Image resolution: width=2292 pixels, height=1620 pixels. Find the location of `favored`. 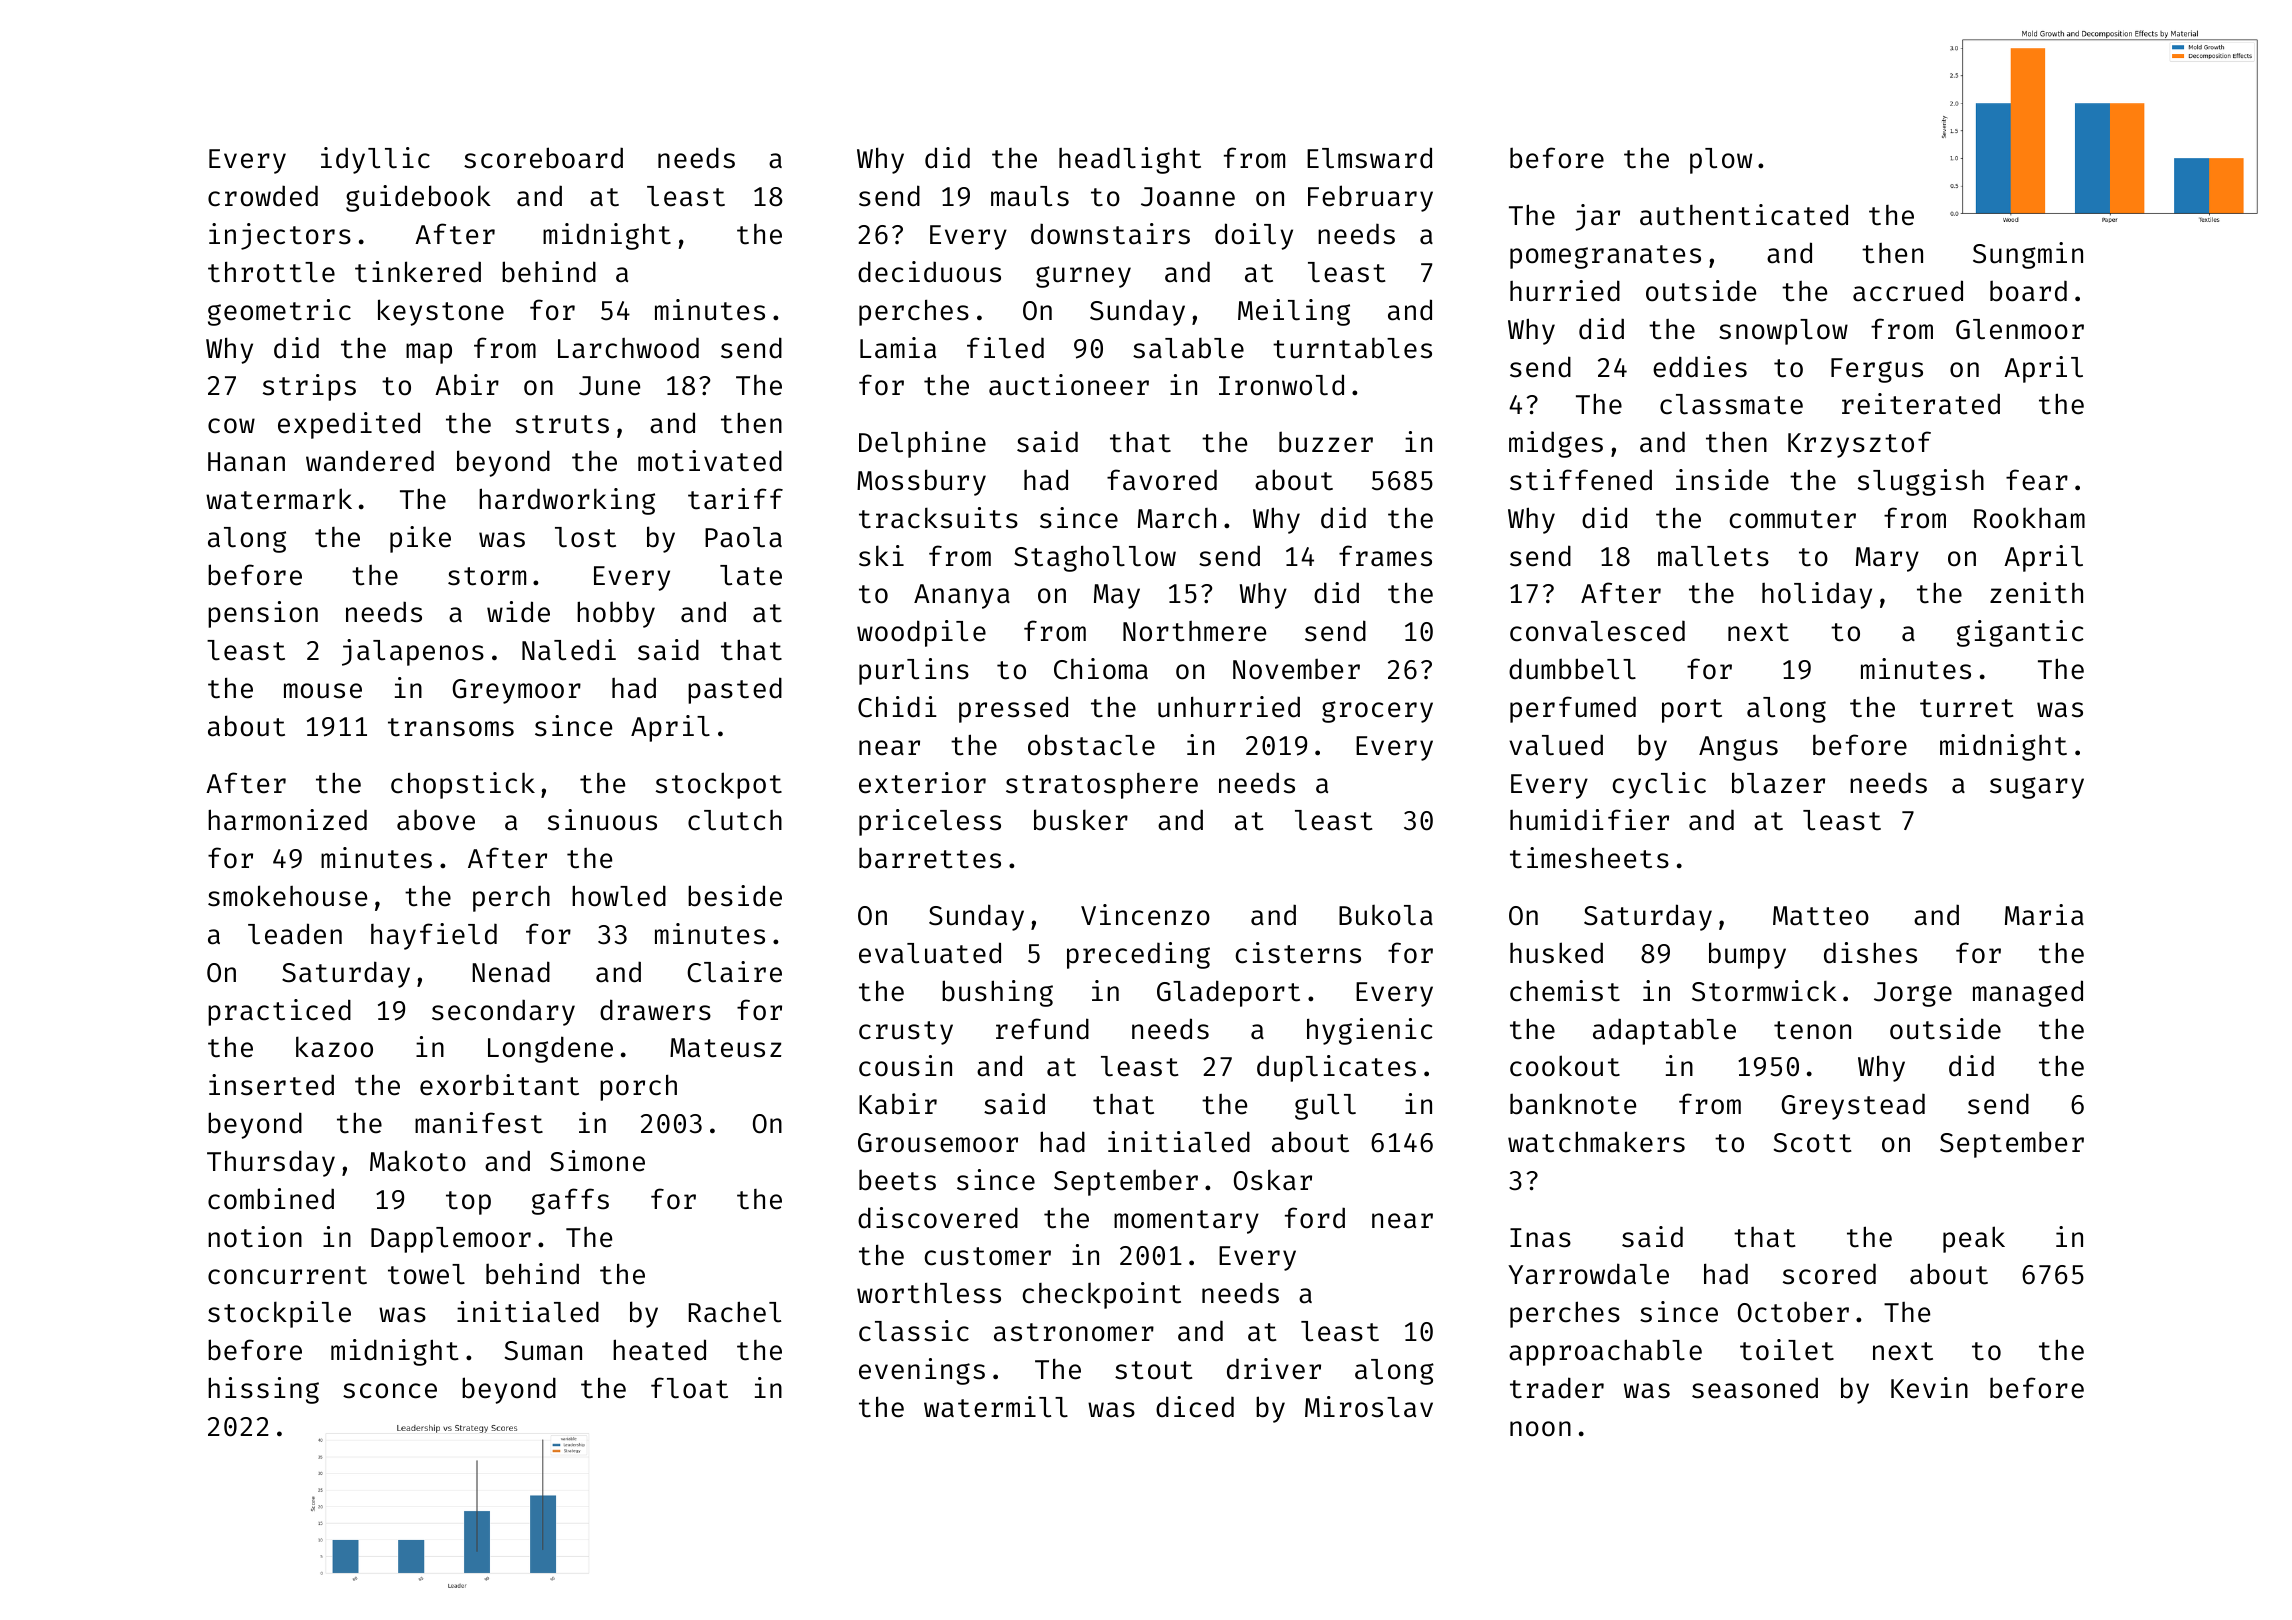

favored is located at coordinates (1162, 480).
